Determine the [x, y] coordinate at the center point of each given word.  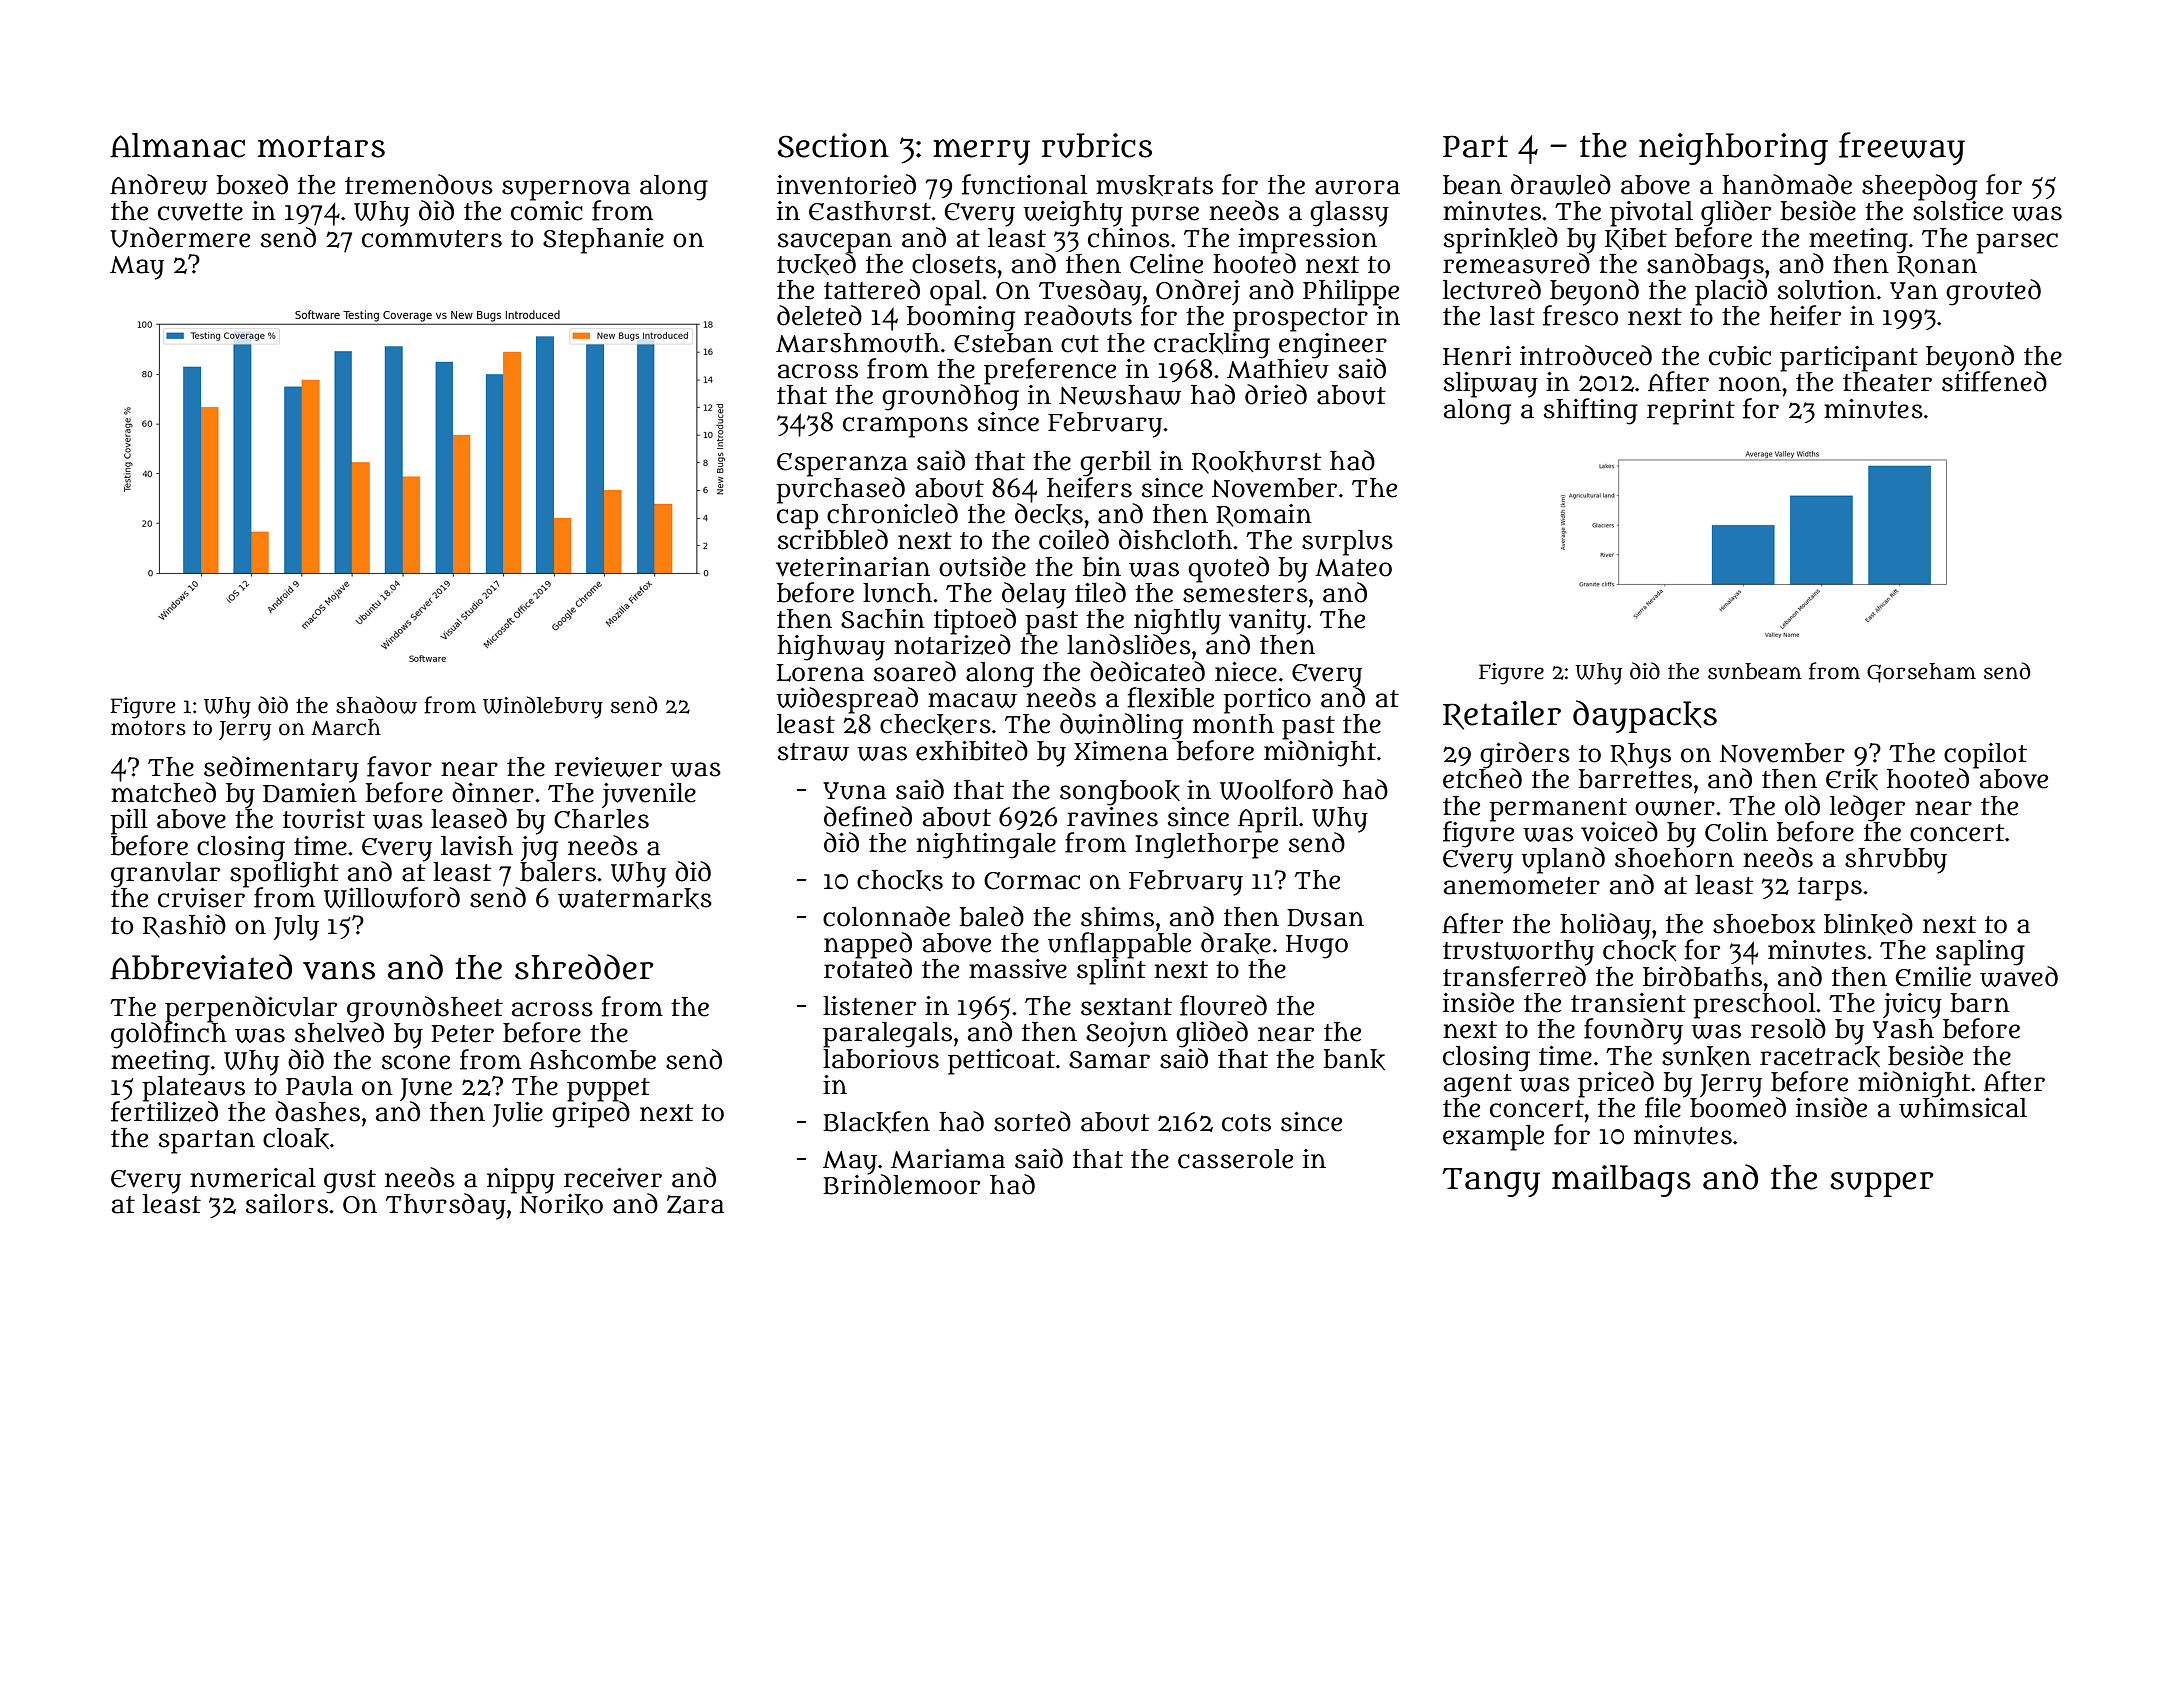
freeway [1902, 148]
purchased [840, 490]
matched [163, 792]
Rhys [1640, 756]
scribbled [833, 539]
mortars [321, 146]
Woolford [1276, 789]
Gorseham [1921, 673]
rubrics [1097, 145]
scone [416, 1062]
